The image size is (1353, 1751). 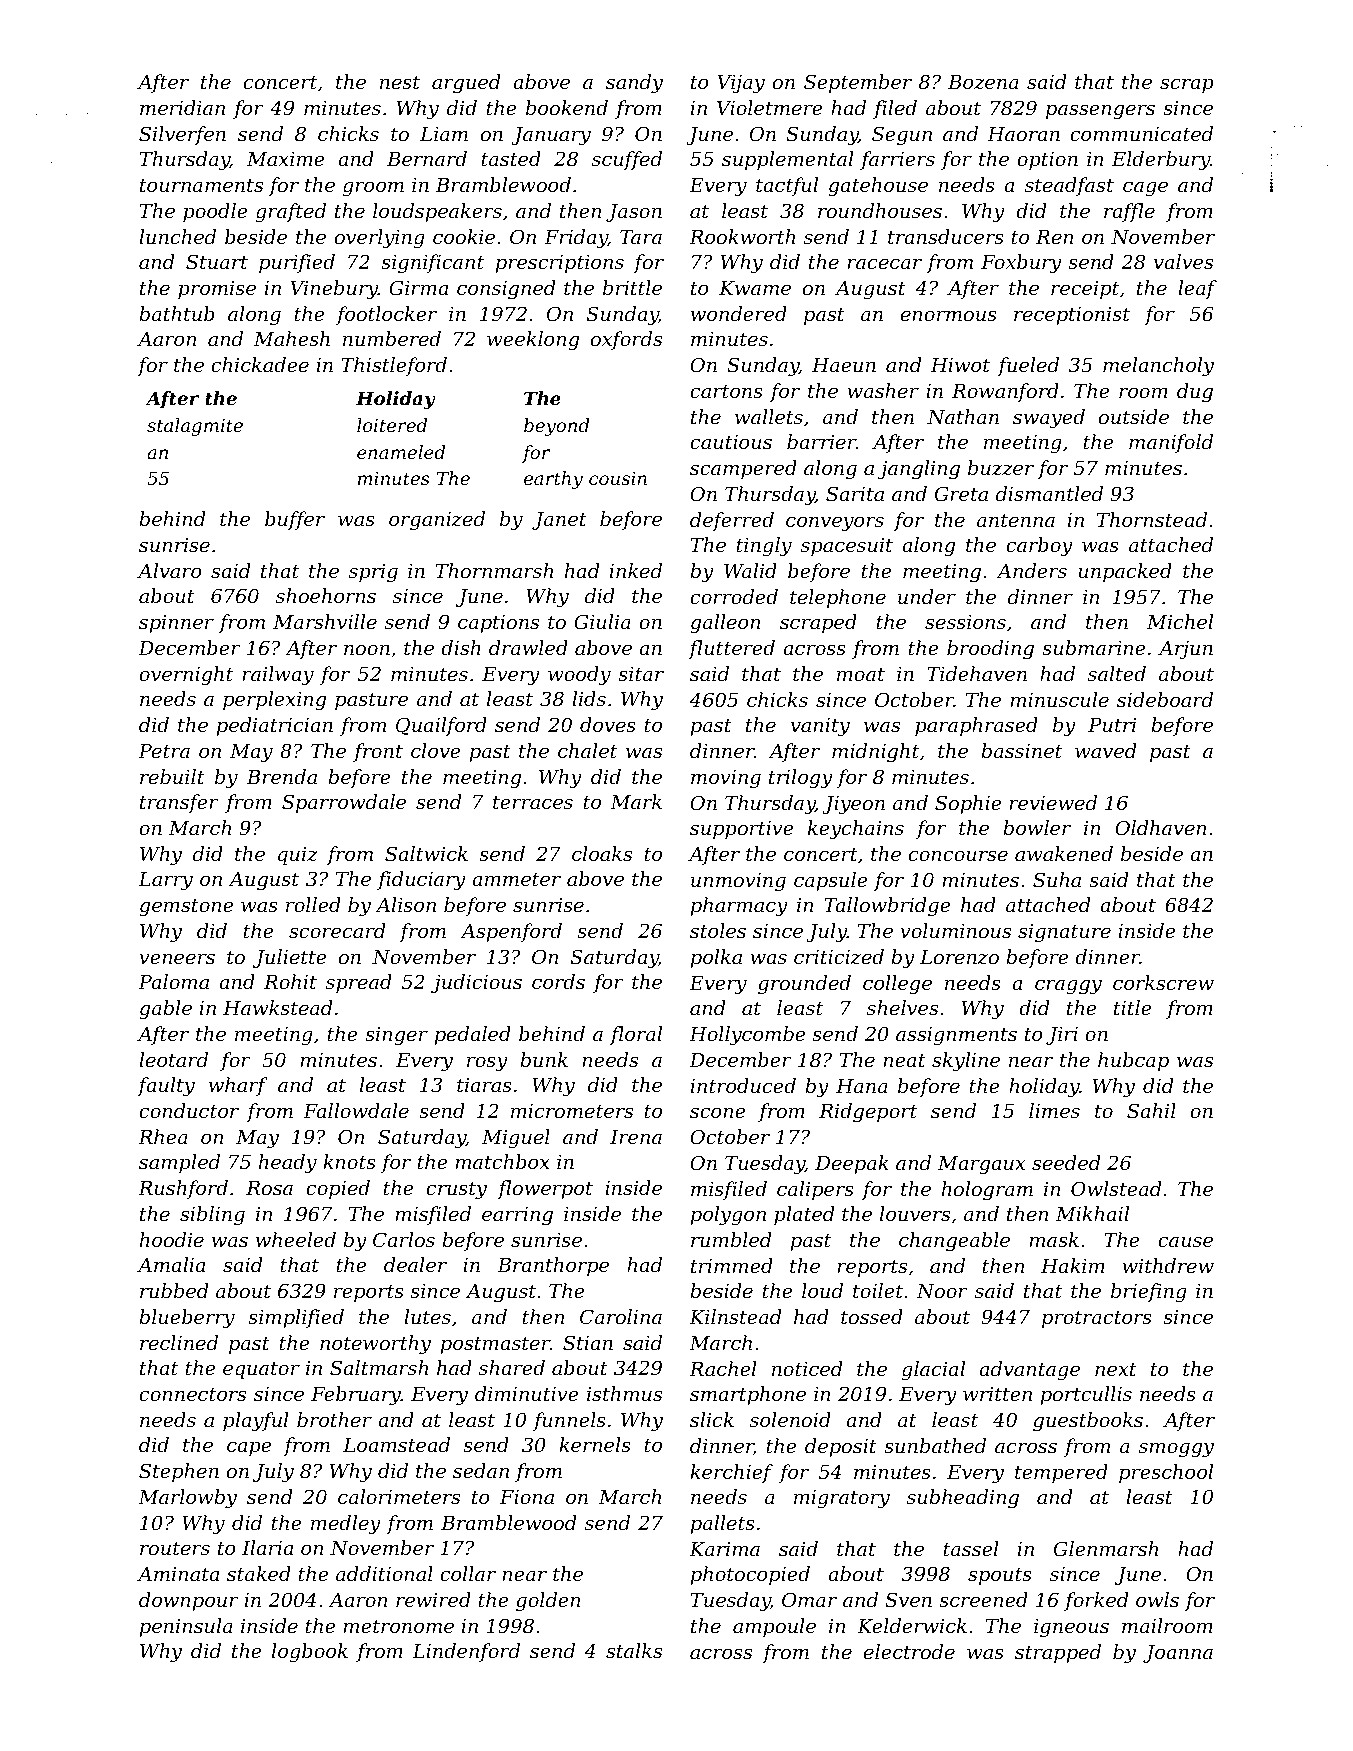 What do you see at coordinates (260, 364) in the document?
I see `chickadee` at bounding box center [260, 364].
